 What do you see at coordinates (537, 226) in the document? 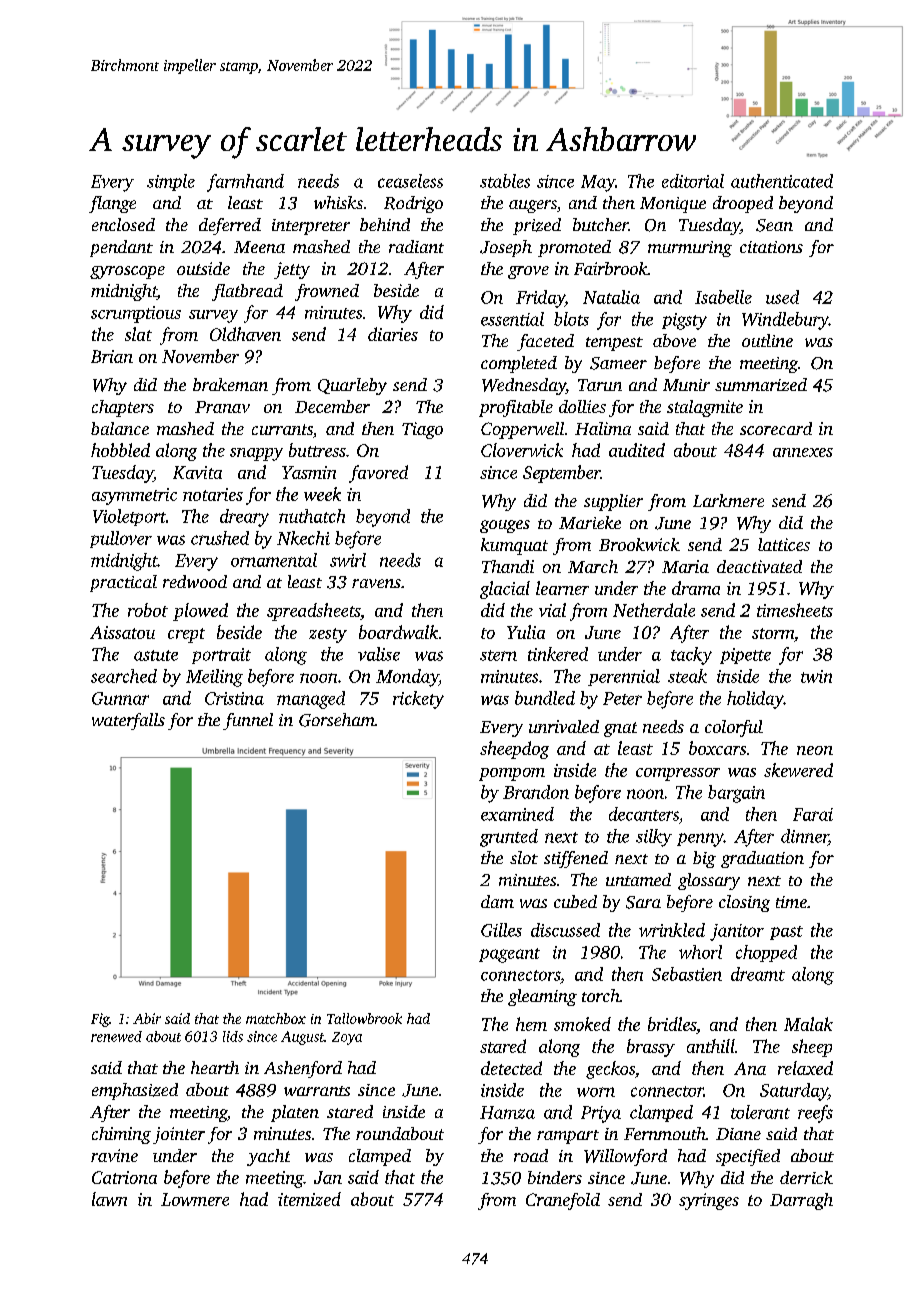
I see `prized` at bounding box center [537, 226].
